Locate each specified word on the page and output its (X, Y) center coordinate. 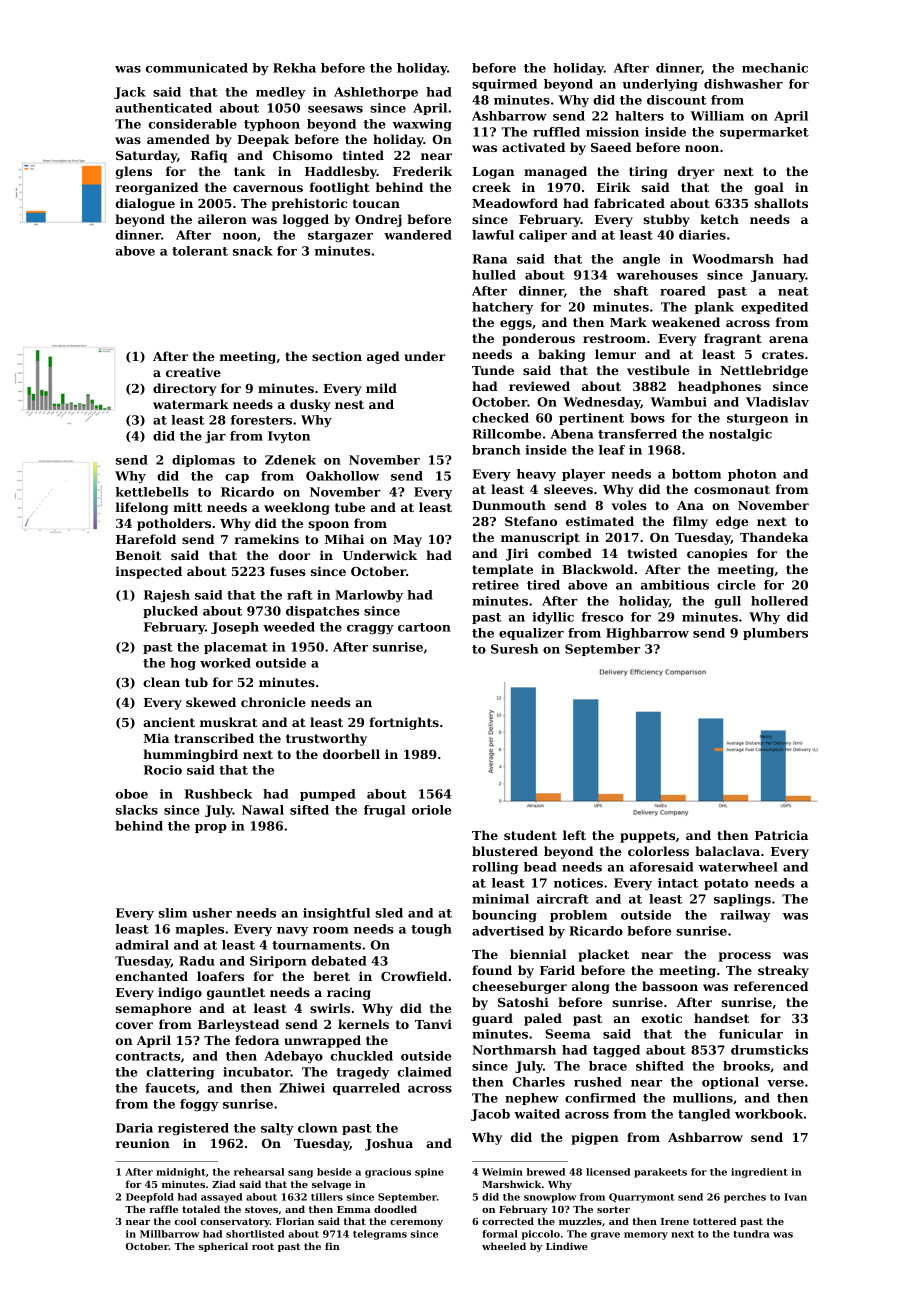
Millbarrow (169, 1234)
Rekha (294, 68)
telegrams (380, 1235)
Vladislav (777, 402)
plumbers (775, 634)
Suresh (514, 649)
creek (491, 187)
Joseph (235, 628)
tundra (751, 1234)
